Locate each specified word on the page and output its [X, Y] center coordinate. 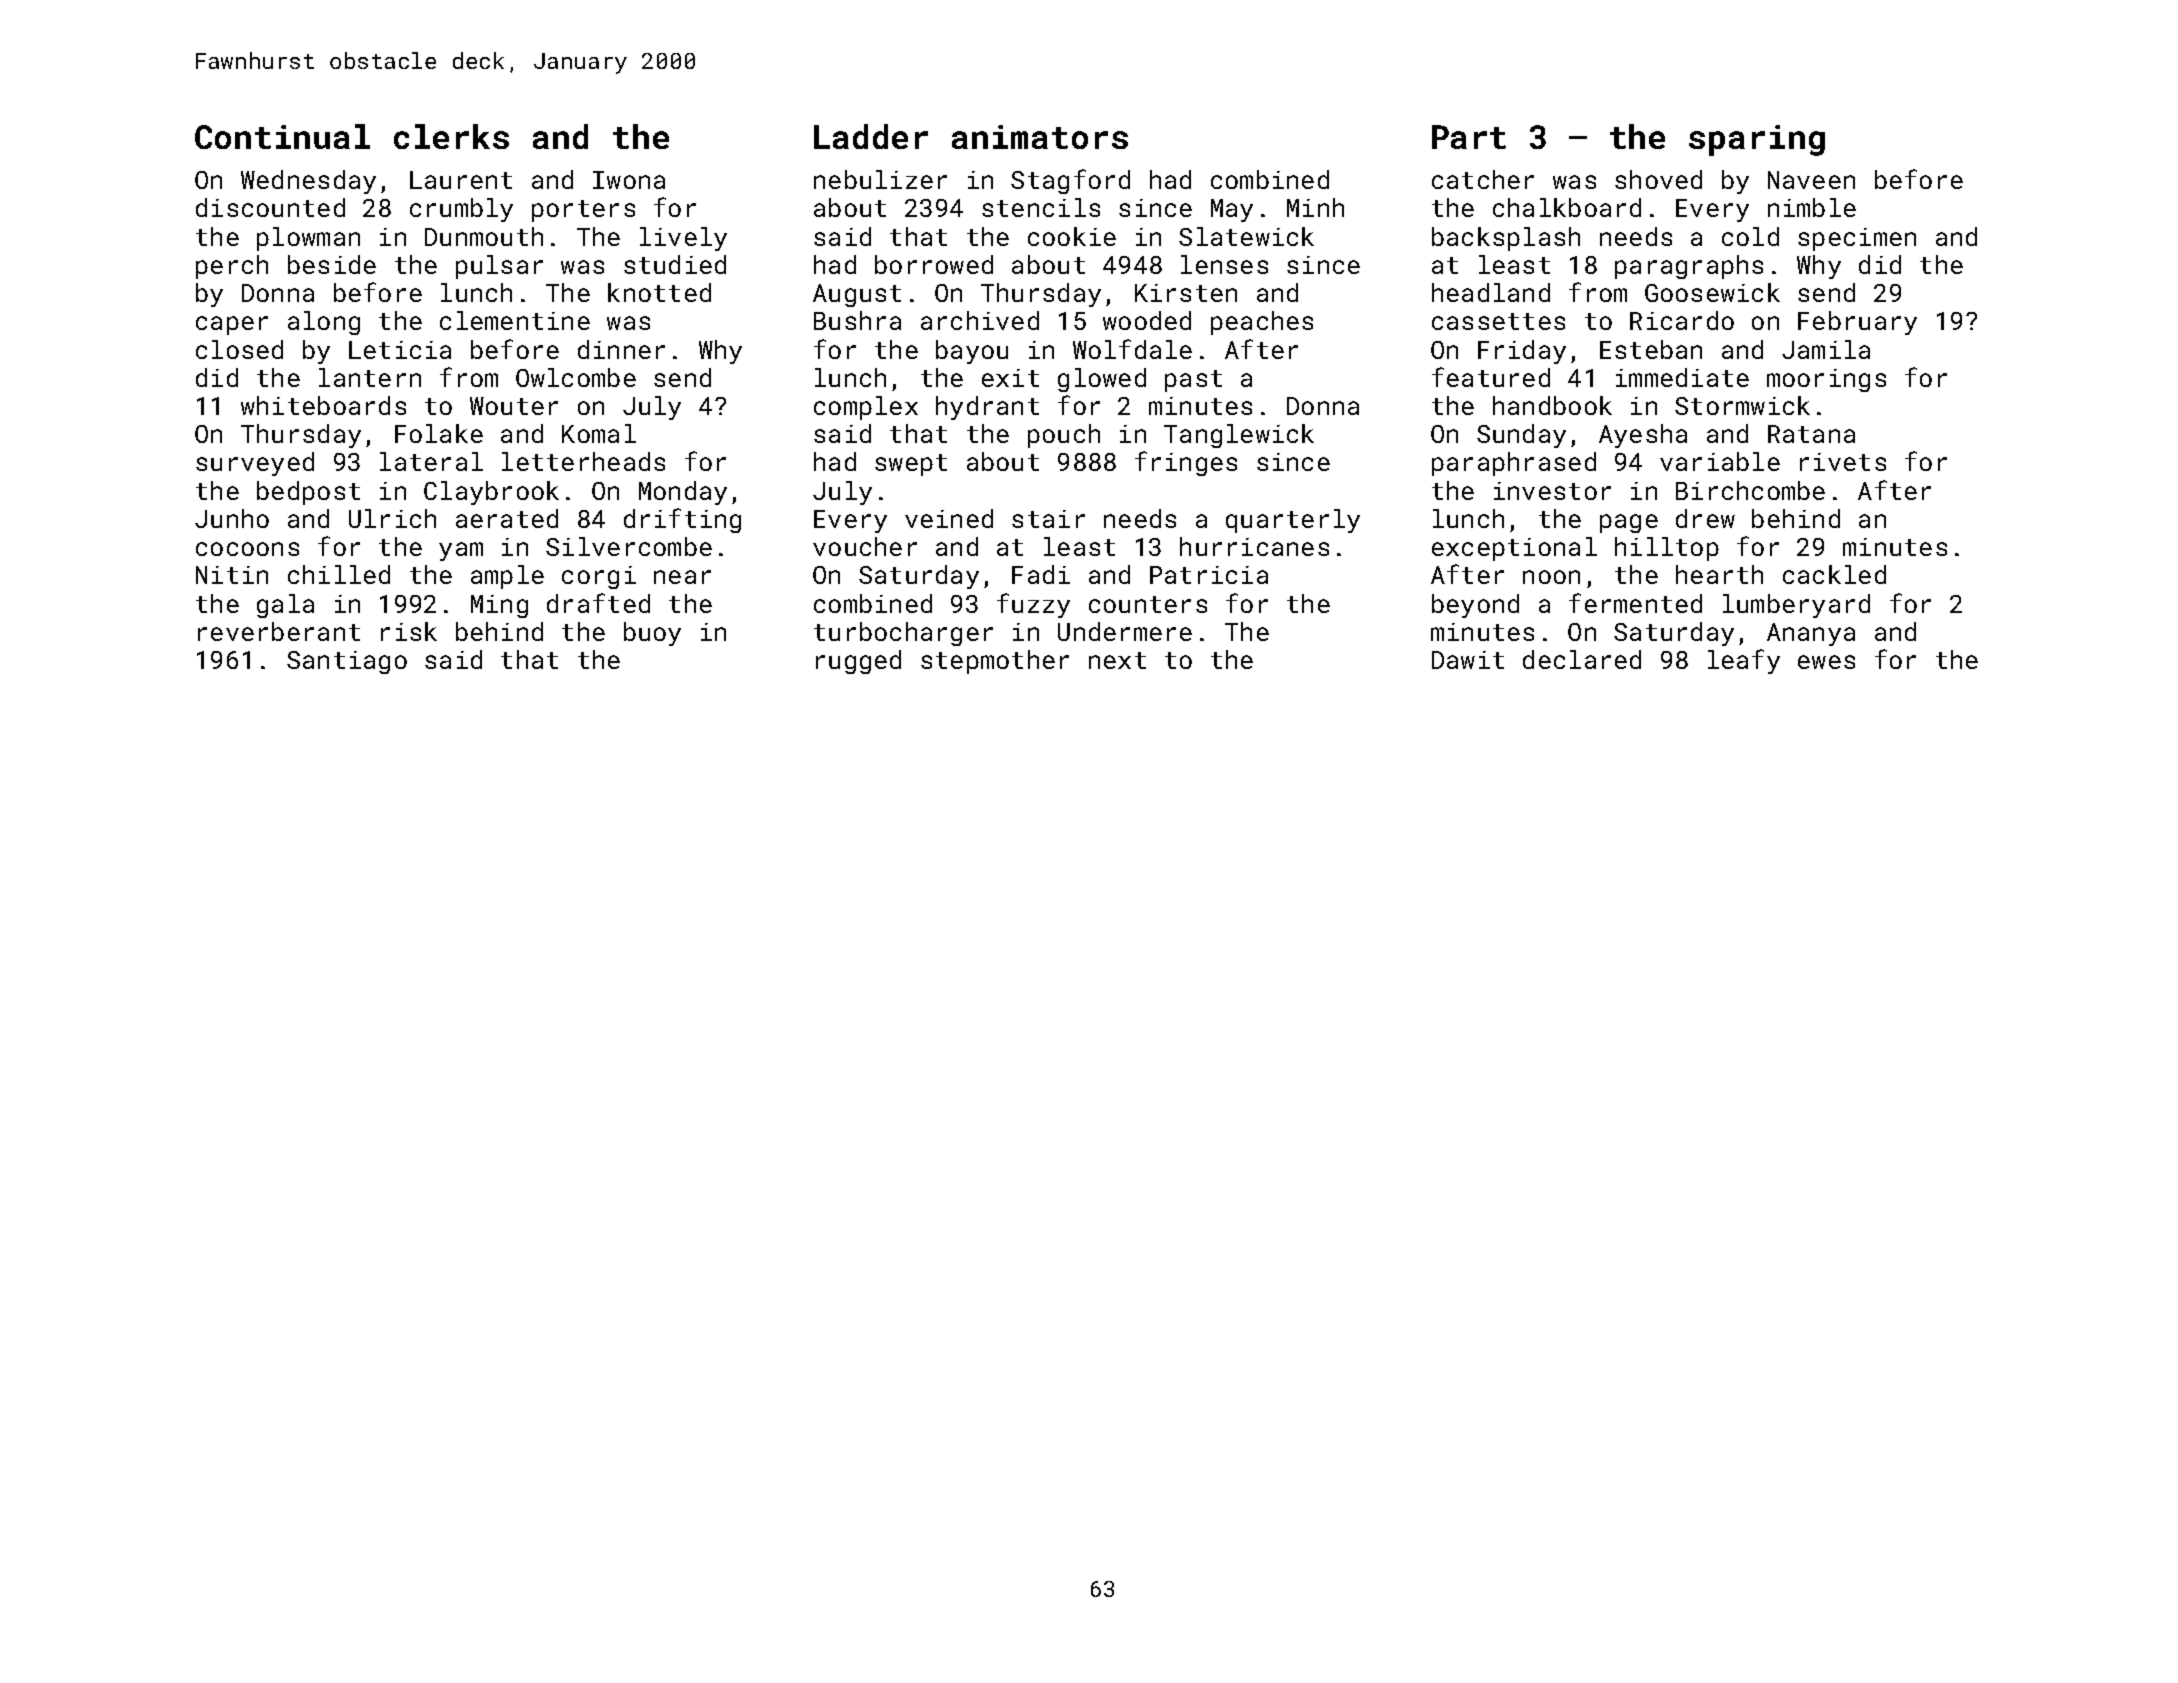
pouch [1064, 436]
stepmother [995, 662]
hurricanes [1254, 546]
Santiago [347, 662]
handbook [1552, 405]
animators [1040, 137]
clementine [515, 320]
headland [1491, 292]
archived [980, 320]
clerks [451, 136]
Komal [599, 433]
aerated [507, 518]
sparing [1757, 140]
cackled [1834, 574]
